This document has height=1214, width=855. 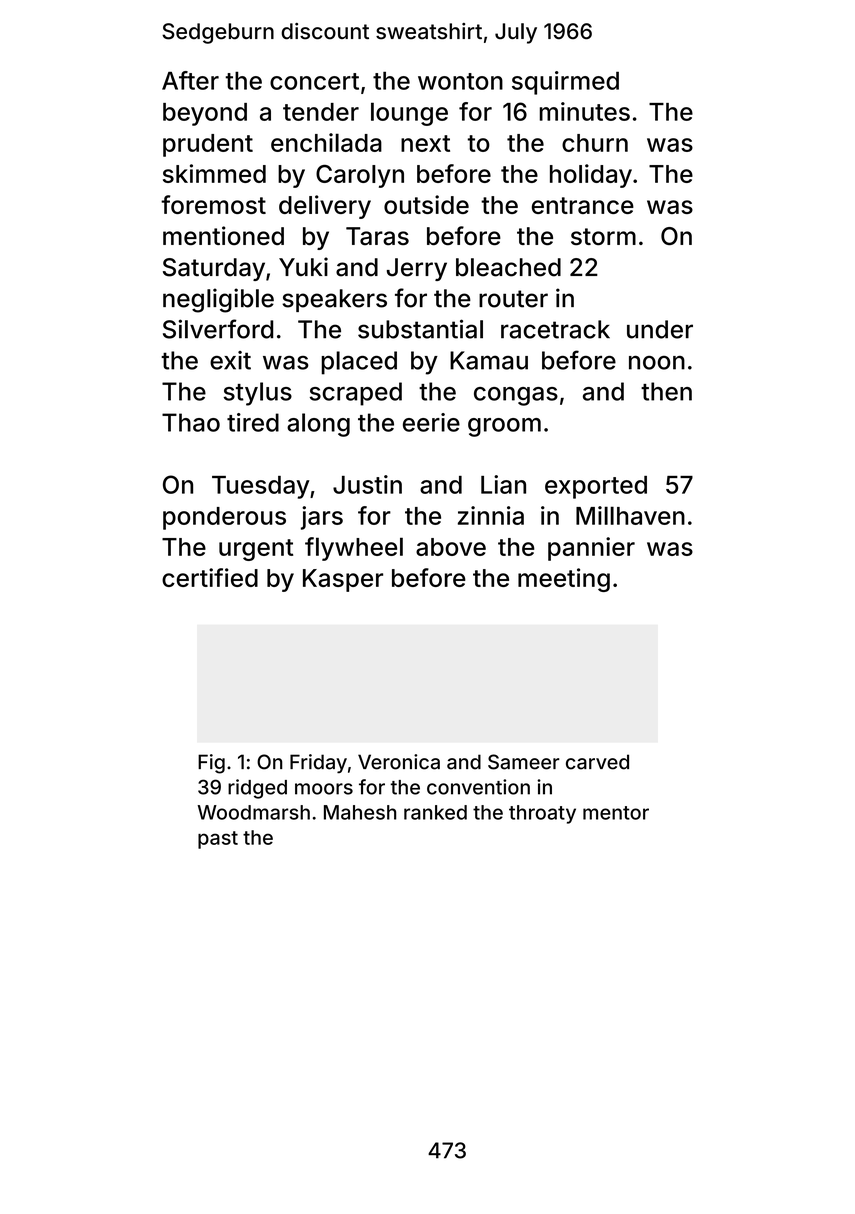 What do you see at coordinates (565, 83) in the document?
I see `squirmed` at bounding box center [565, 83].
